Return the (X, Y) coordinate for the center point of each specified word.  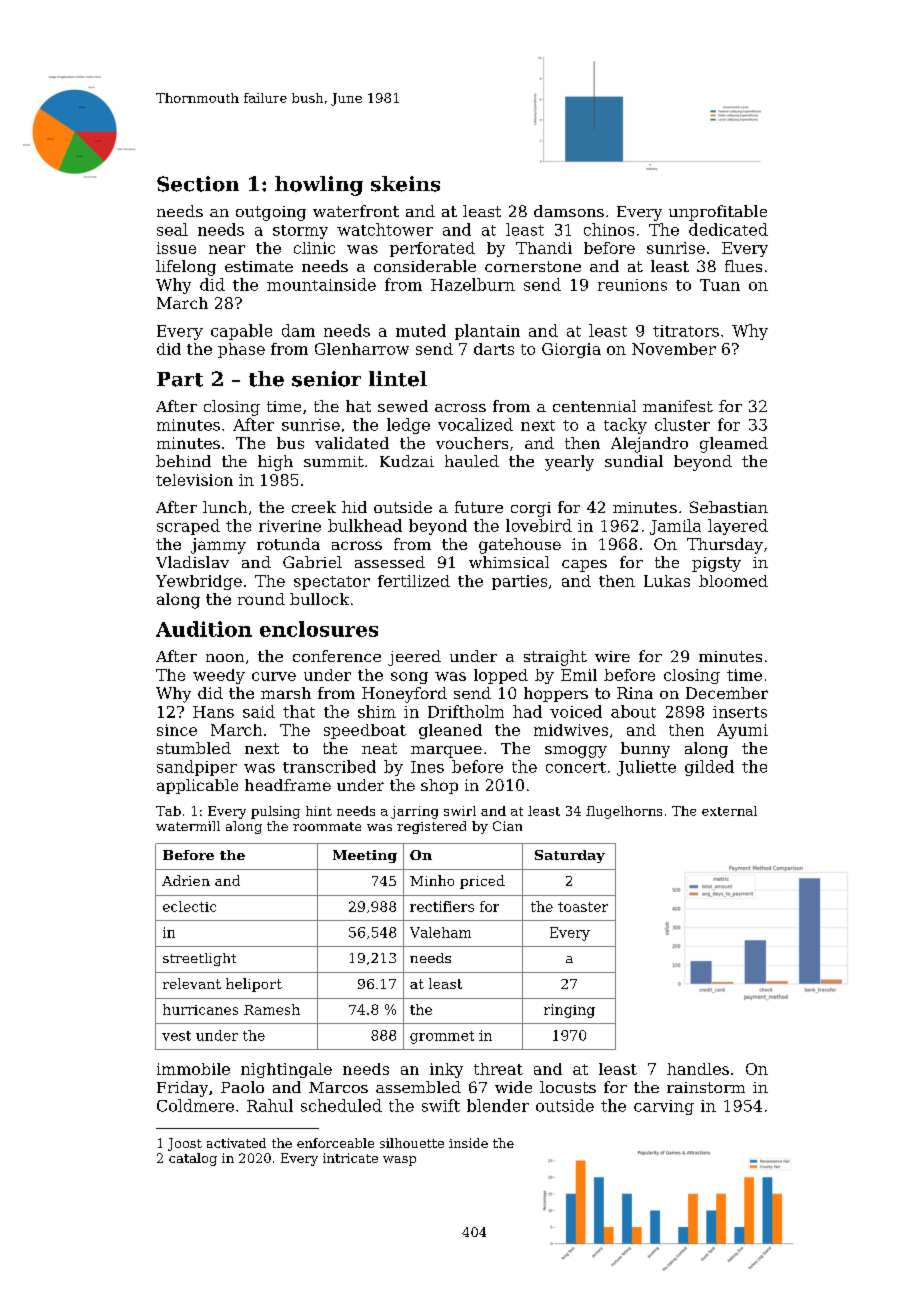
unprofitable (718, 213)
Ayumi (742, 731)
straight (555, 658)
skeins (405, 184)
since (177, 730)
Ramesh (272, 1009)
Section (198, 184)
